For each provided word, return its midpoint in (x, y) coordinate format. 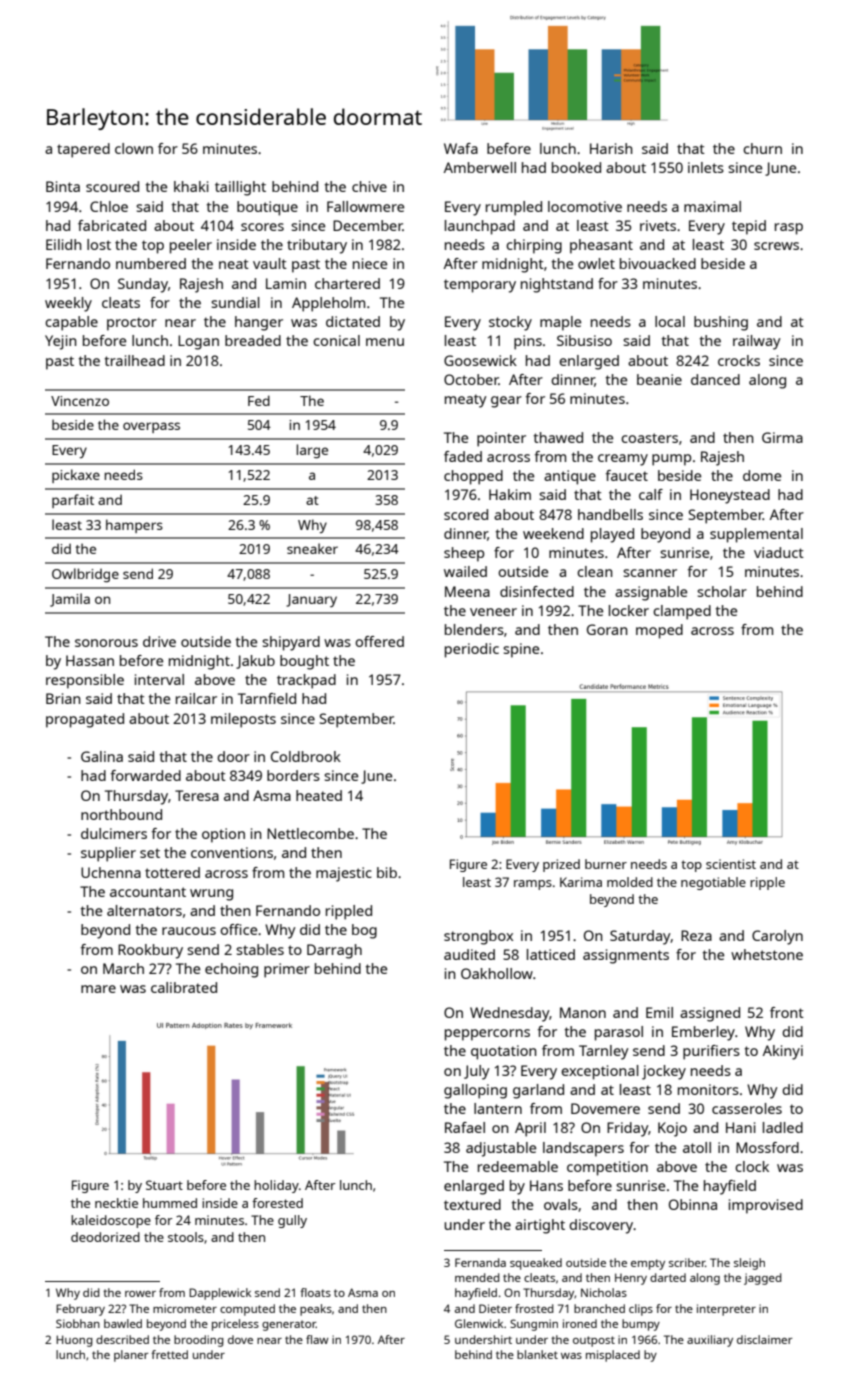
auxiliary (710, 1341)
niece (370, 263)
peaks (316, 1310)
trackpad (306, 681)
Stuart (164, 1185)
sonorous (106, 643)
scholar (722, 591)
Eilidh (64, 244)
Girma (782, 437)
